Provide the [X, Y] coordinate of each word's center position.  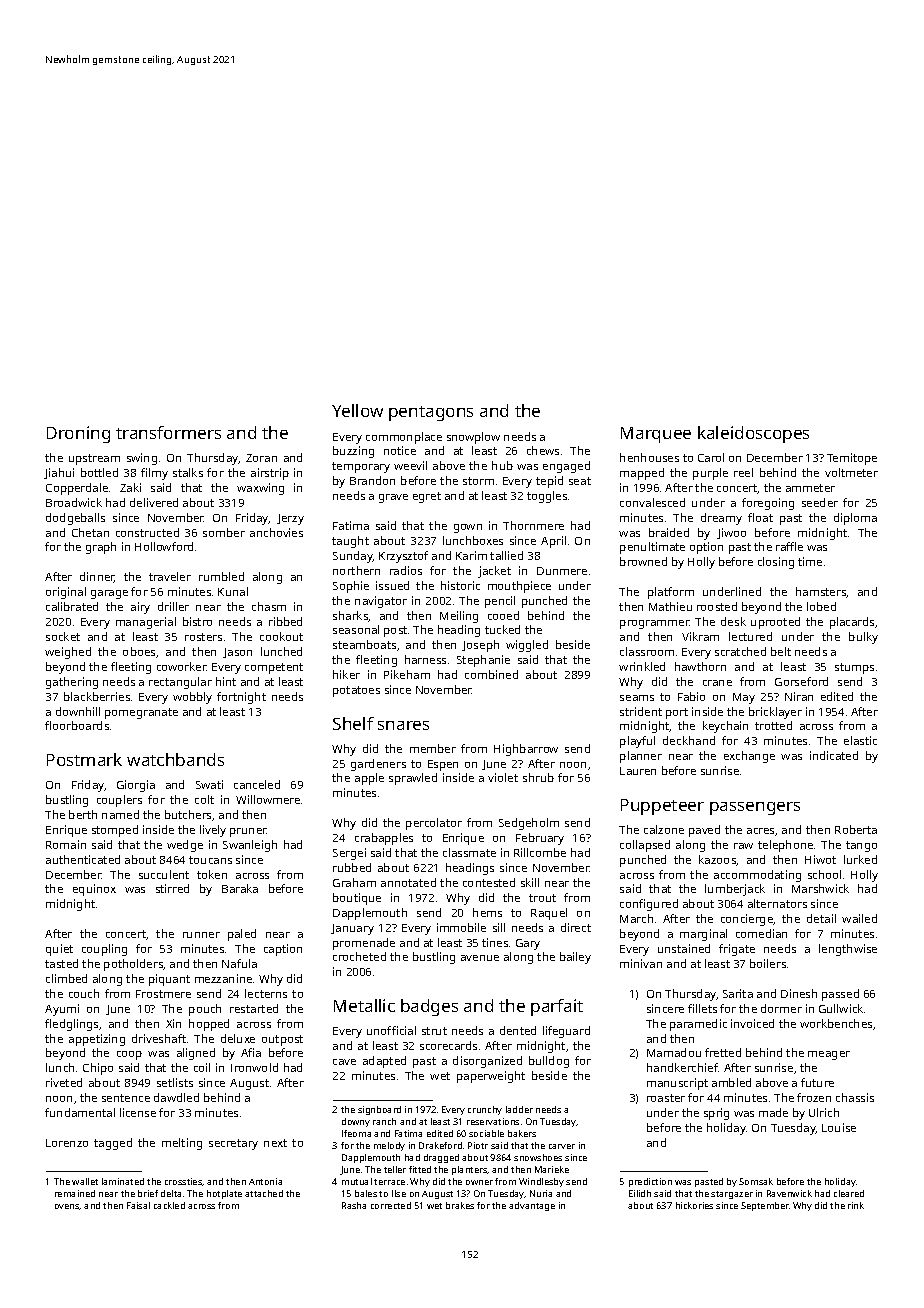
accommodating [757, 876]
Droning [78, 434]
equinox [94, 890]
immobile [461, 927]
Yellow [357, 410]
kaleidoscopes [753, 434]
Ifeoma [356, 1133]
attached [264, 1193]
